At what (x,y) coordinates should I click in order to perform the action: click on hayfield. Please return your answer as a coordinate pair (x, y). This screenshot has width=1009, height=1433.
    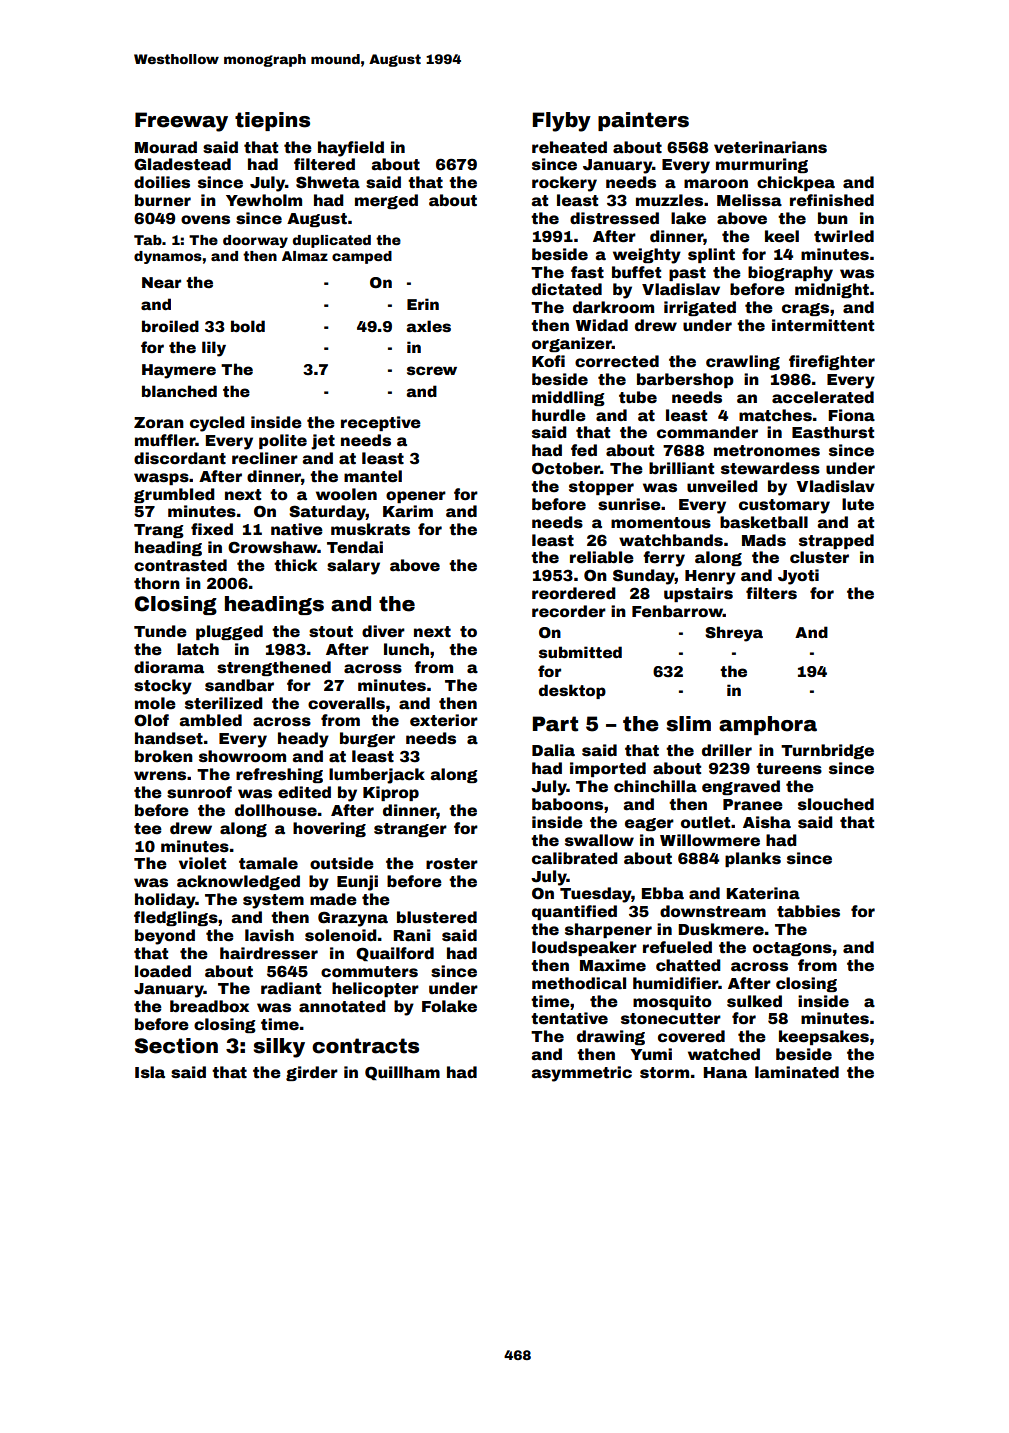
    Looking at the image, I should click on (351, 149).
